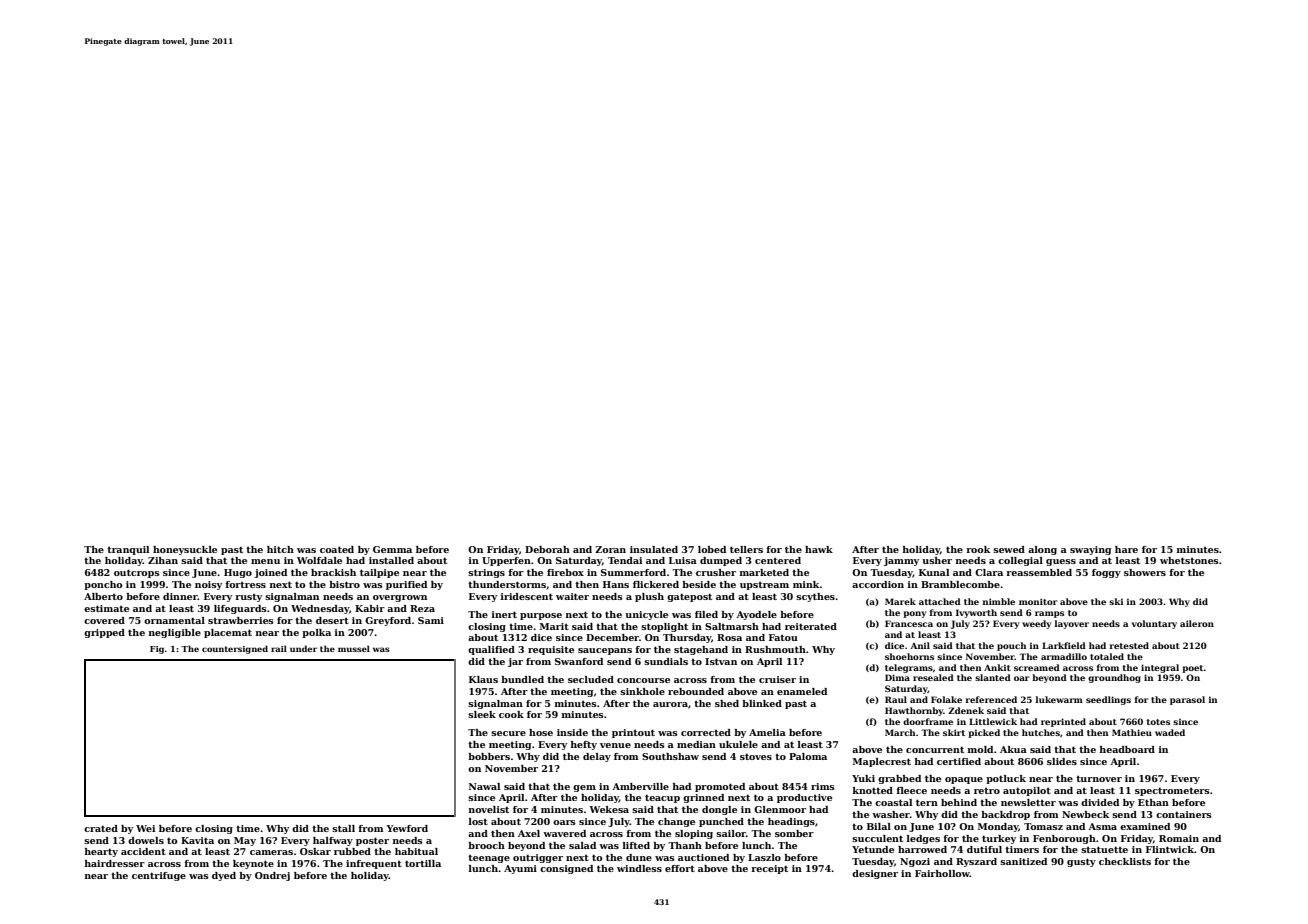 The width and height of the screenshot is (1308, 924). I want to click on totes, so click(1158, 722).
